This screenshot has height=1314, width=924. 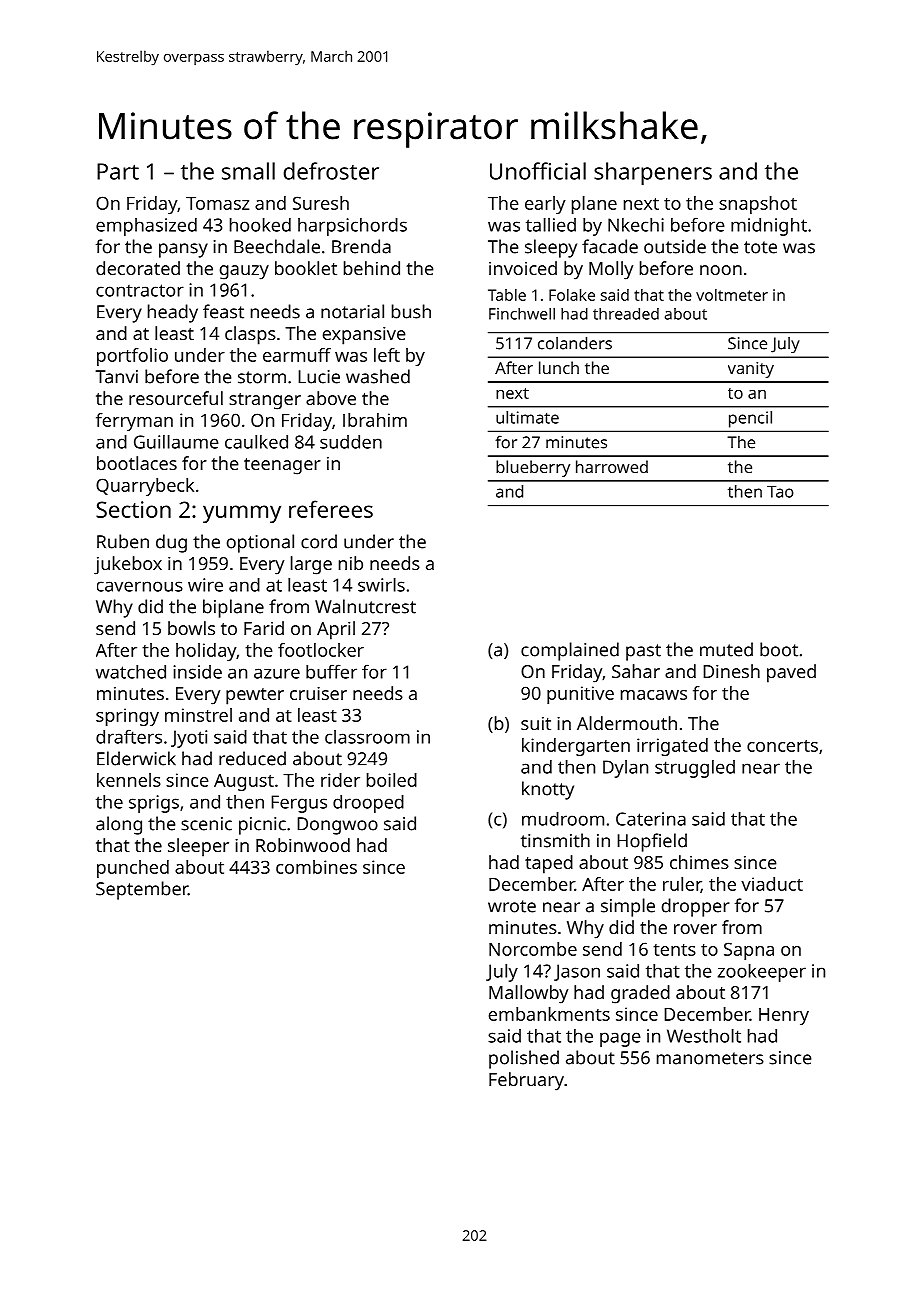 I want to click on jukebox, so click(x=128, y=565).
